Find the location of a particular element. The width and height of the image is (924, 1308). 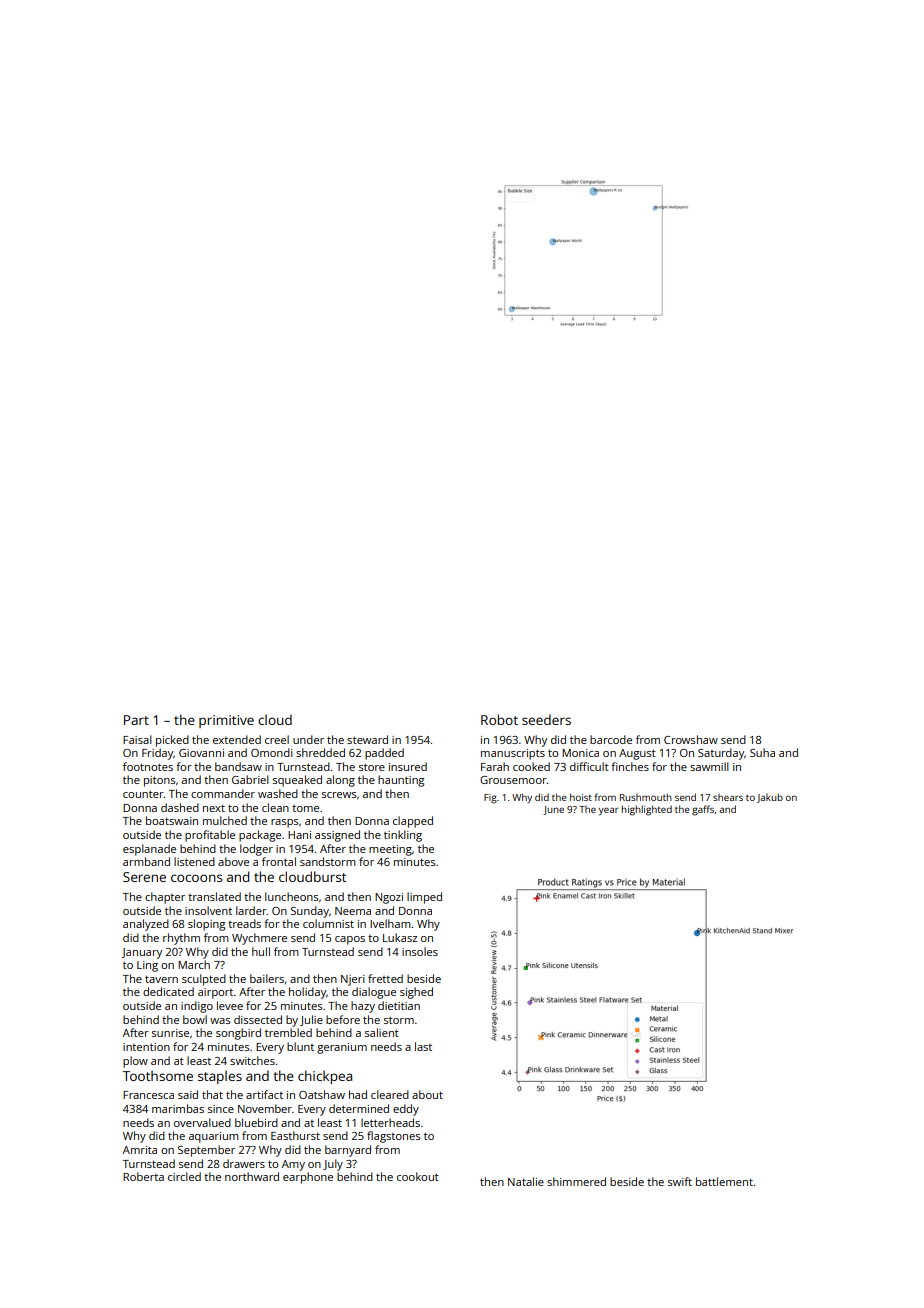

Monica is located at coordinates (580, 753).
